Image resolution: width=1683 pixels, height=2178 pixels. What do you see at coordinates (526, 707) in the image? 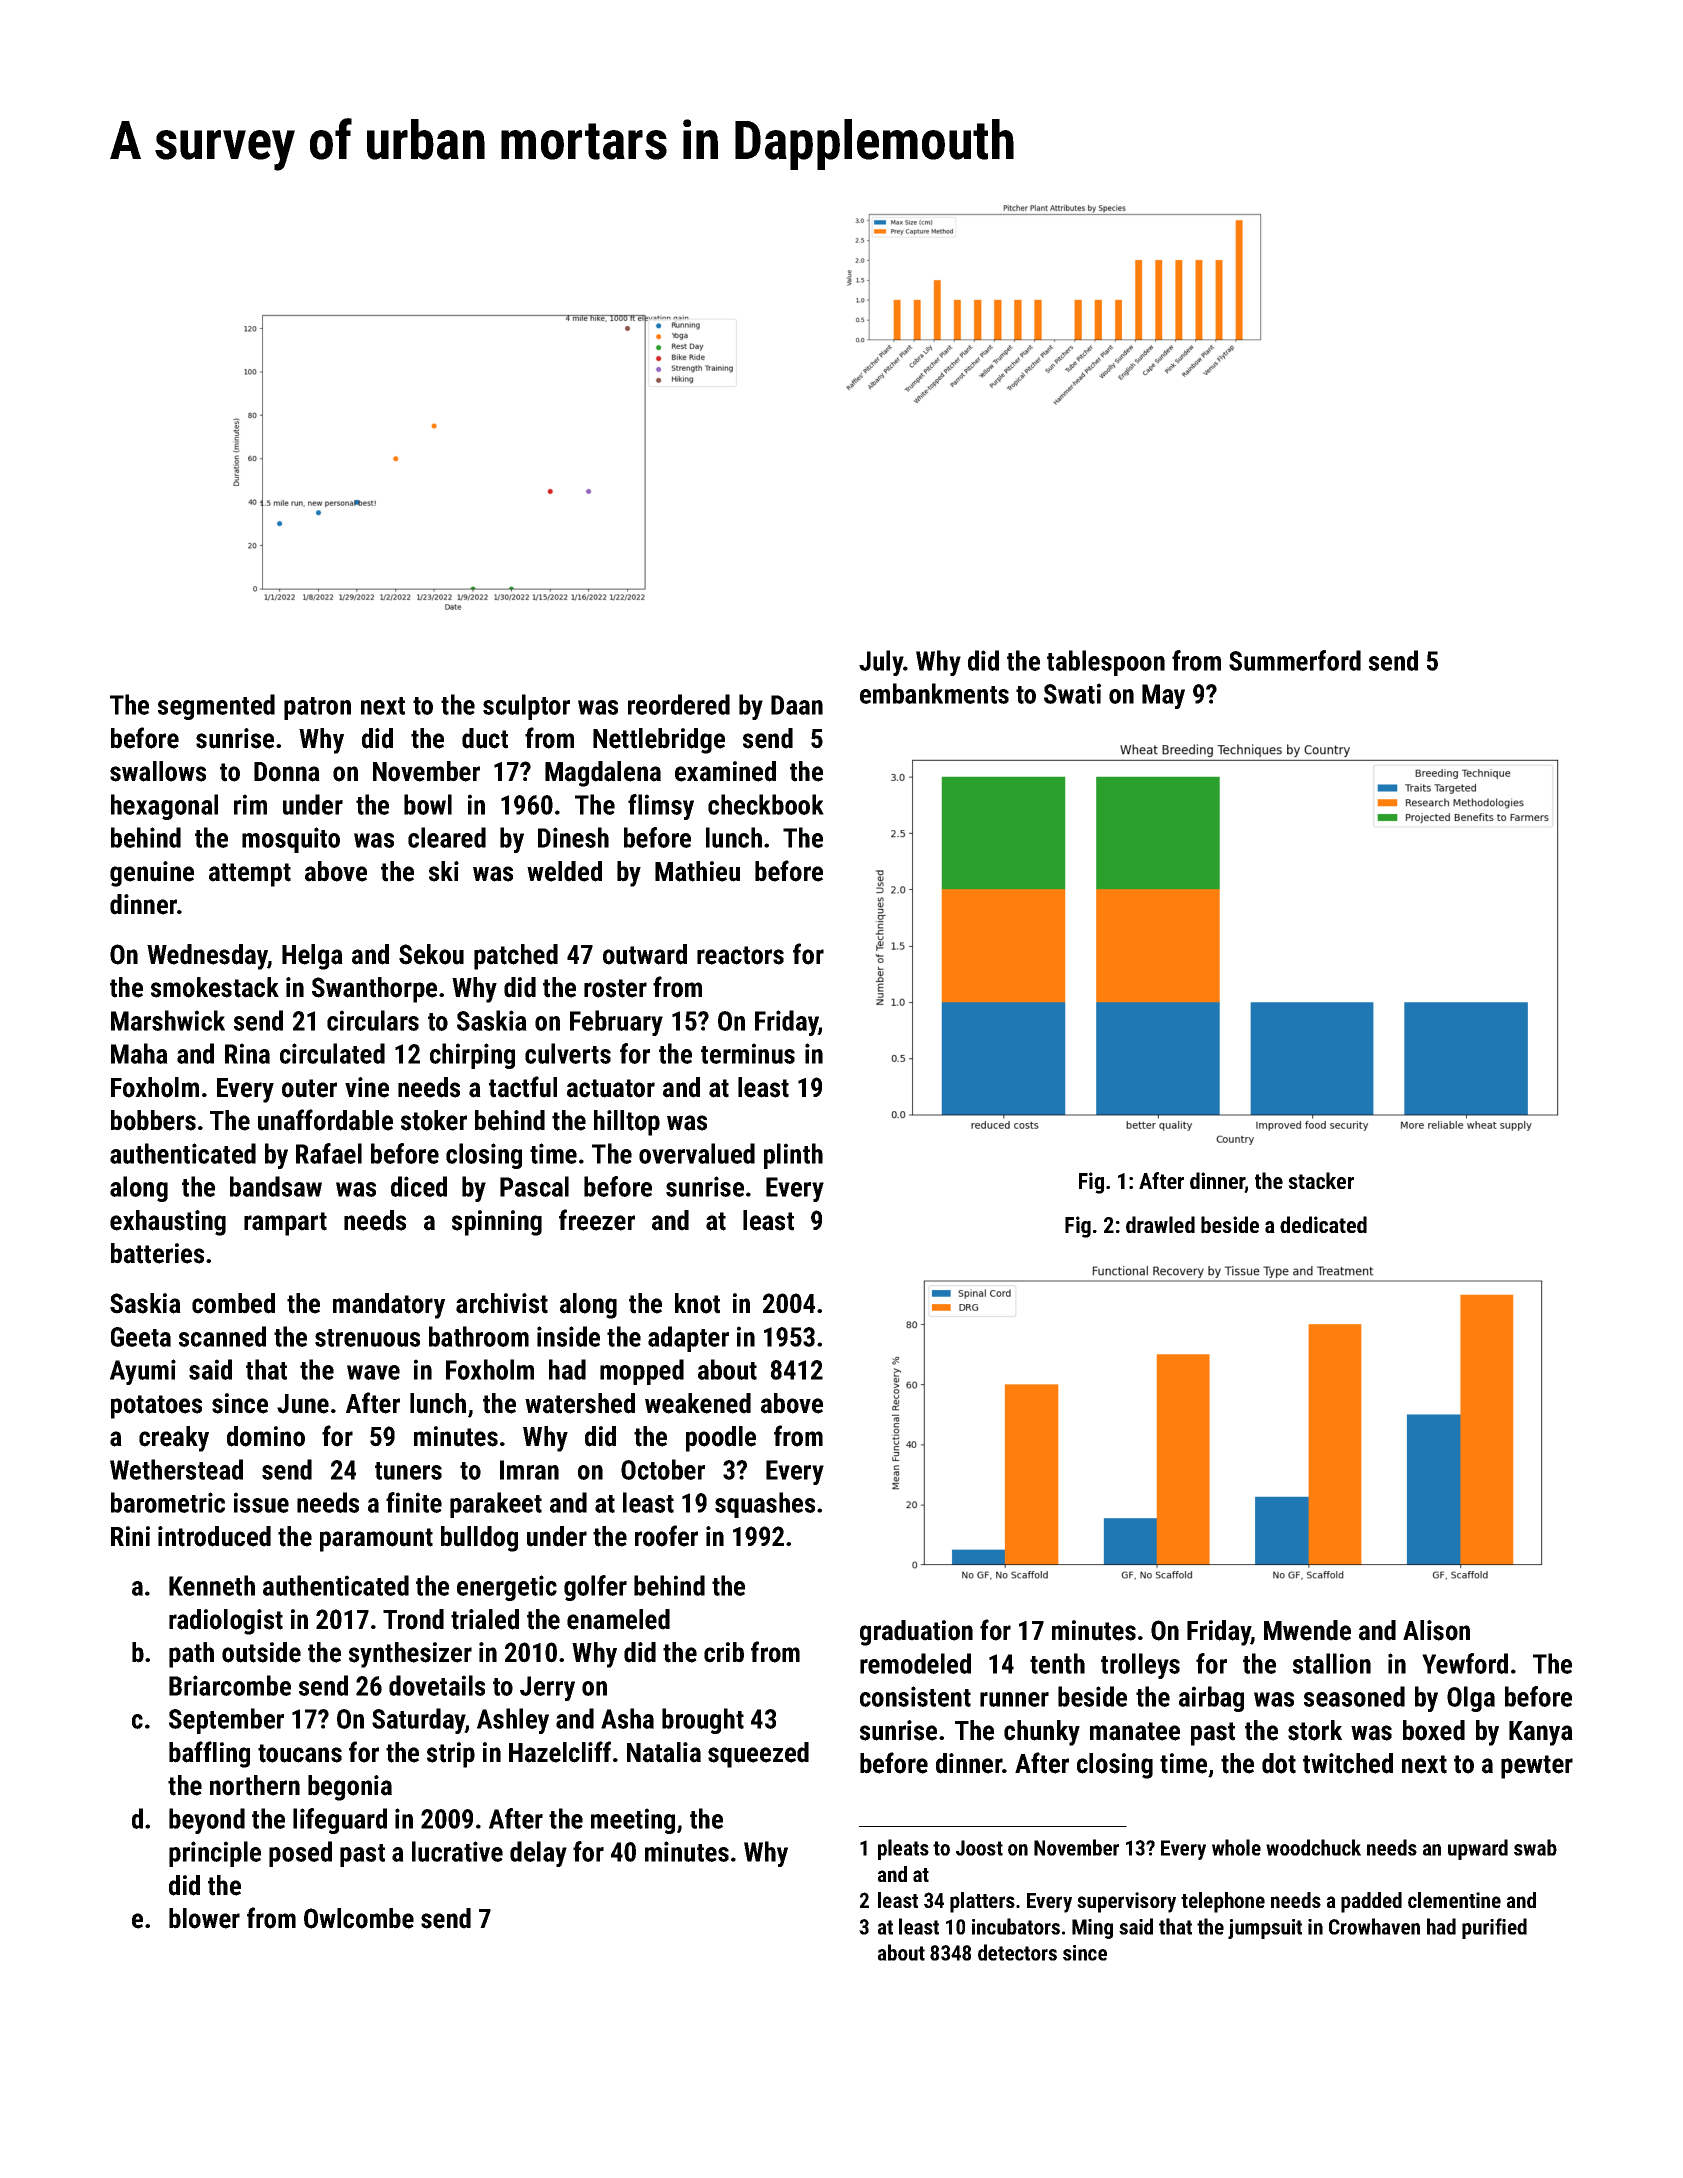
I see `sculptor` at bounding box center [526, 707].
